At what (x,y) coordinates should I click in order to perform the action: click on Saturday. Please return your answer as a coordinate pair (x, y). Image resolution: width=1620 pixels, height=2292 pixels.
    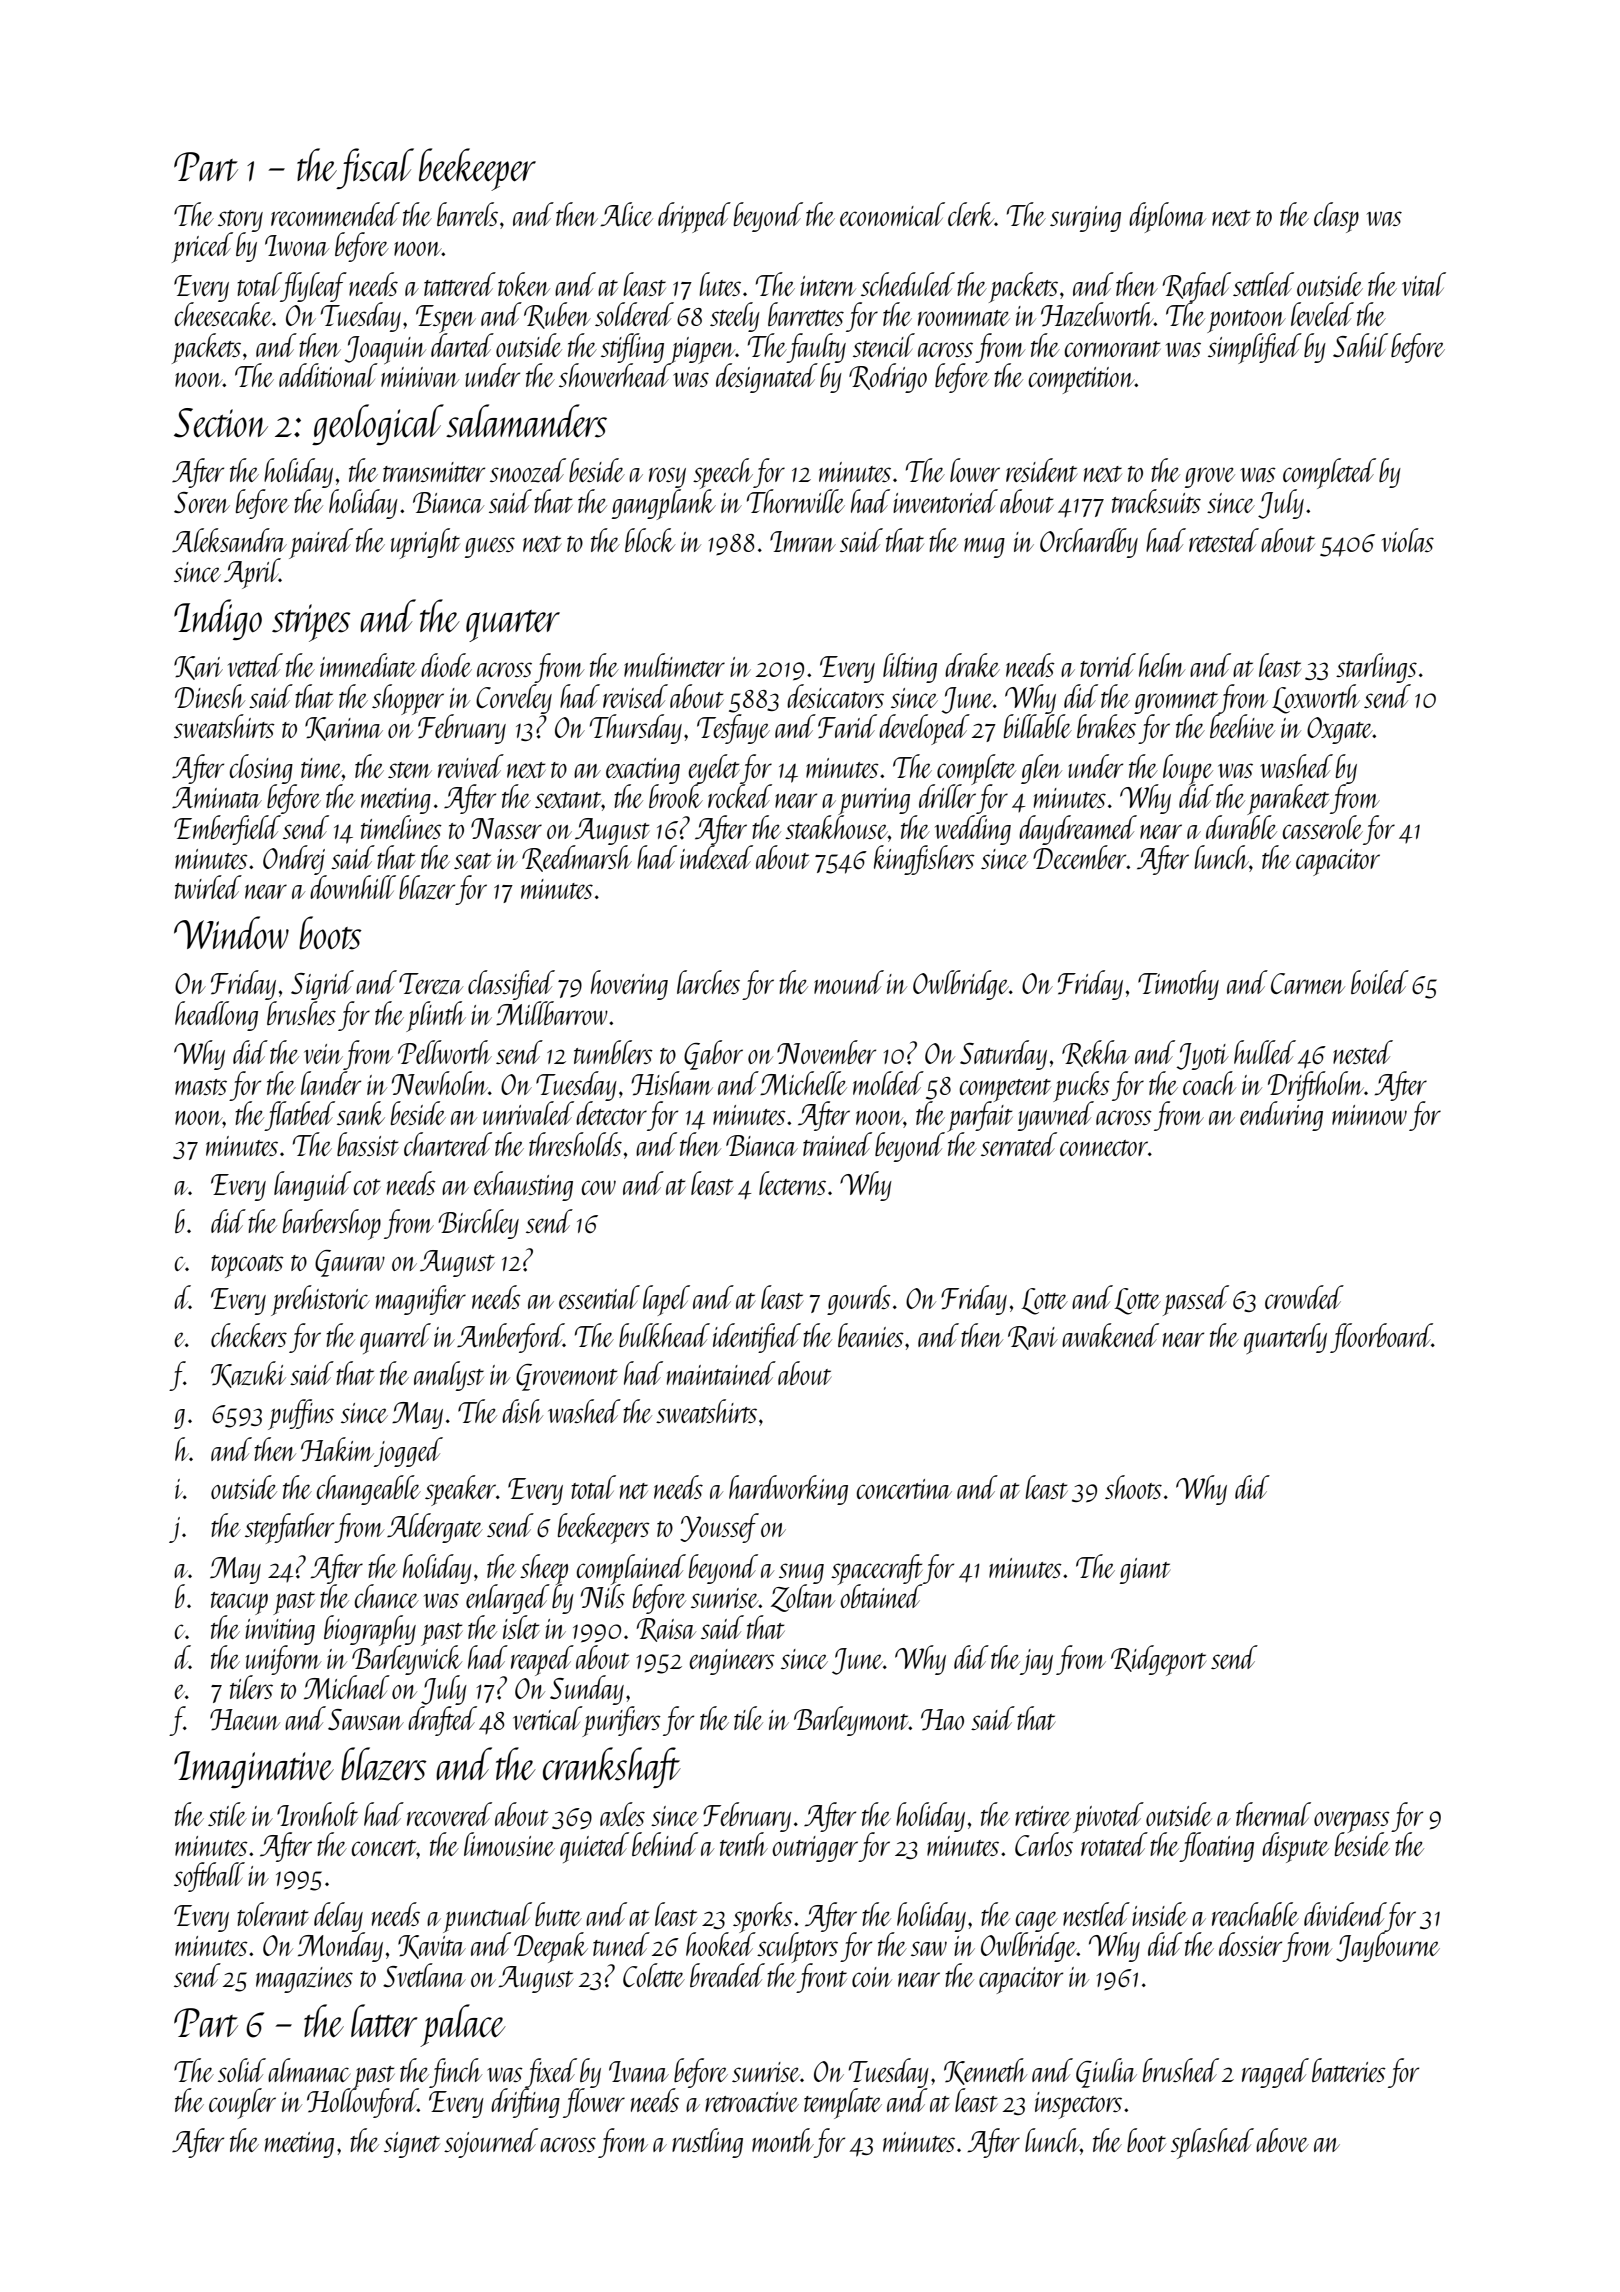
    Looking at the image, I should click on (1003, 1055).
